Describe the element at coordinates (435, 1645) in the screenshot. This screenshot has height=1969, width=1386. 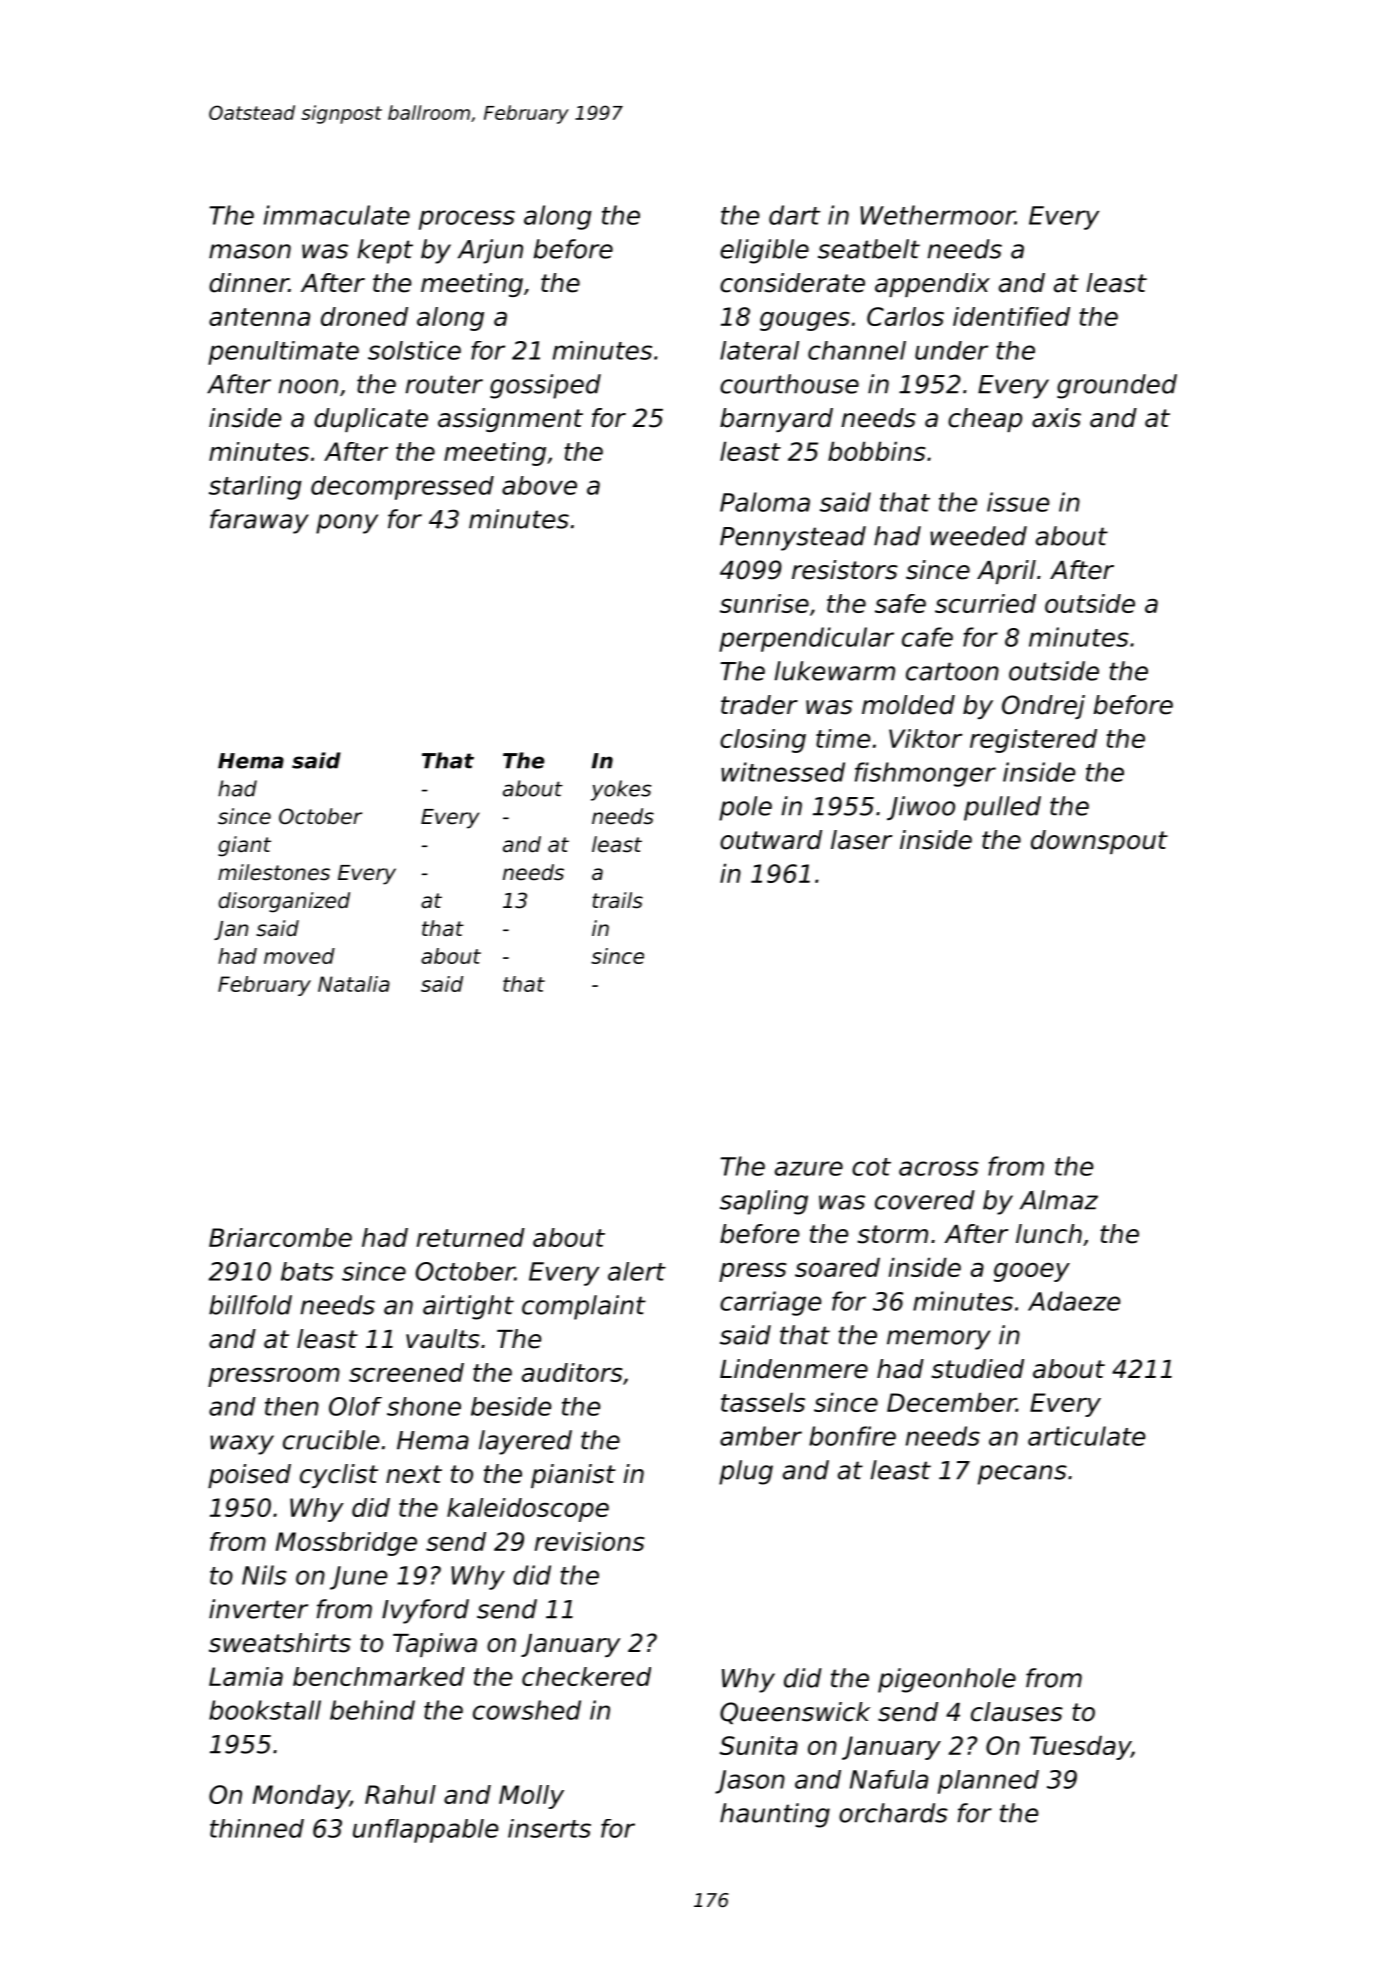
I see `Tapiwa` at that location.
